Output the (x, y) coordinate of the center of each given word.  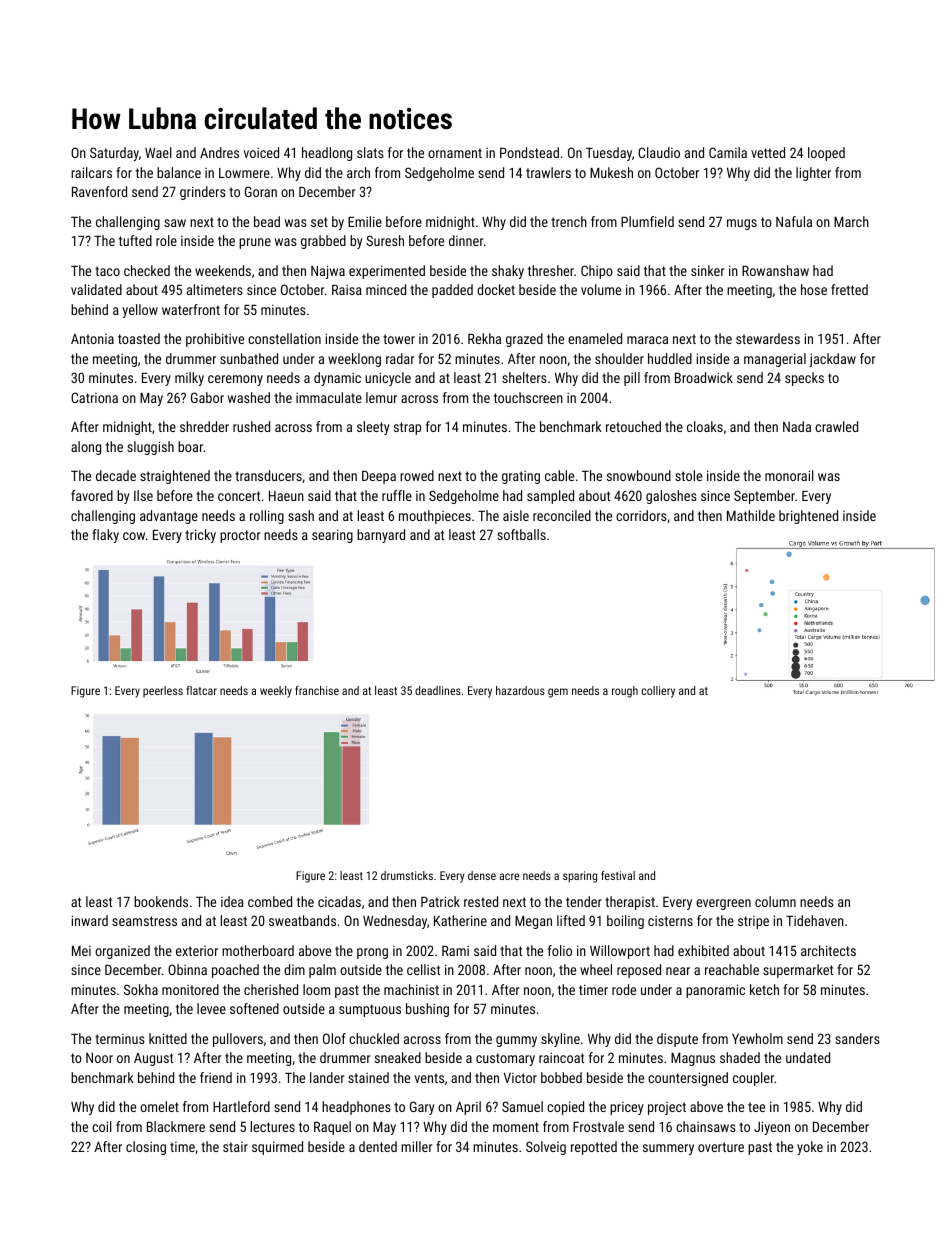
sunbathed (249, 358)
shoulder (619, 358)
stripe (753, 922)
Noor (99, 1058)
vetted (768, 152)
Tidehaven (815, 920)
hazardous (520, 690)
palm (322, 971)
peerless (163, 692)
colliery (658, 692)
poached (235, 971)
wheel (596, 969)
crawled (836, 426)
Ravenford (99, 191)
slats (370, 152)
